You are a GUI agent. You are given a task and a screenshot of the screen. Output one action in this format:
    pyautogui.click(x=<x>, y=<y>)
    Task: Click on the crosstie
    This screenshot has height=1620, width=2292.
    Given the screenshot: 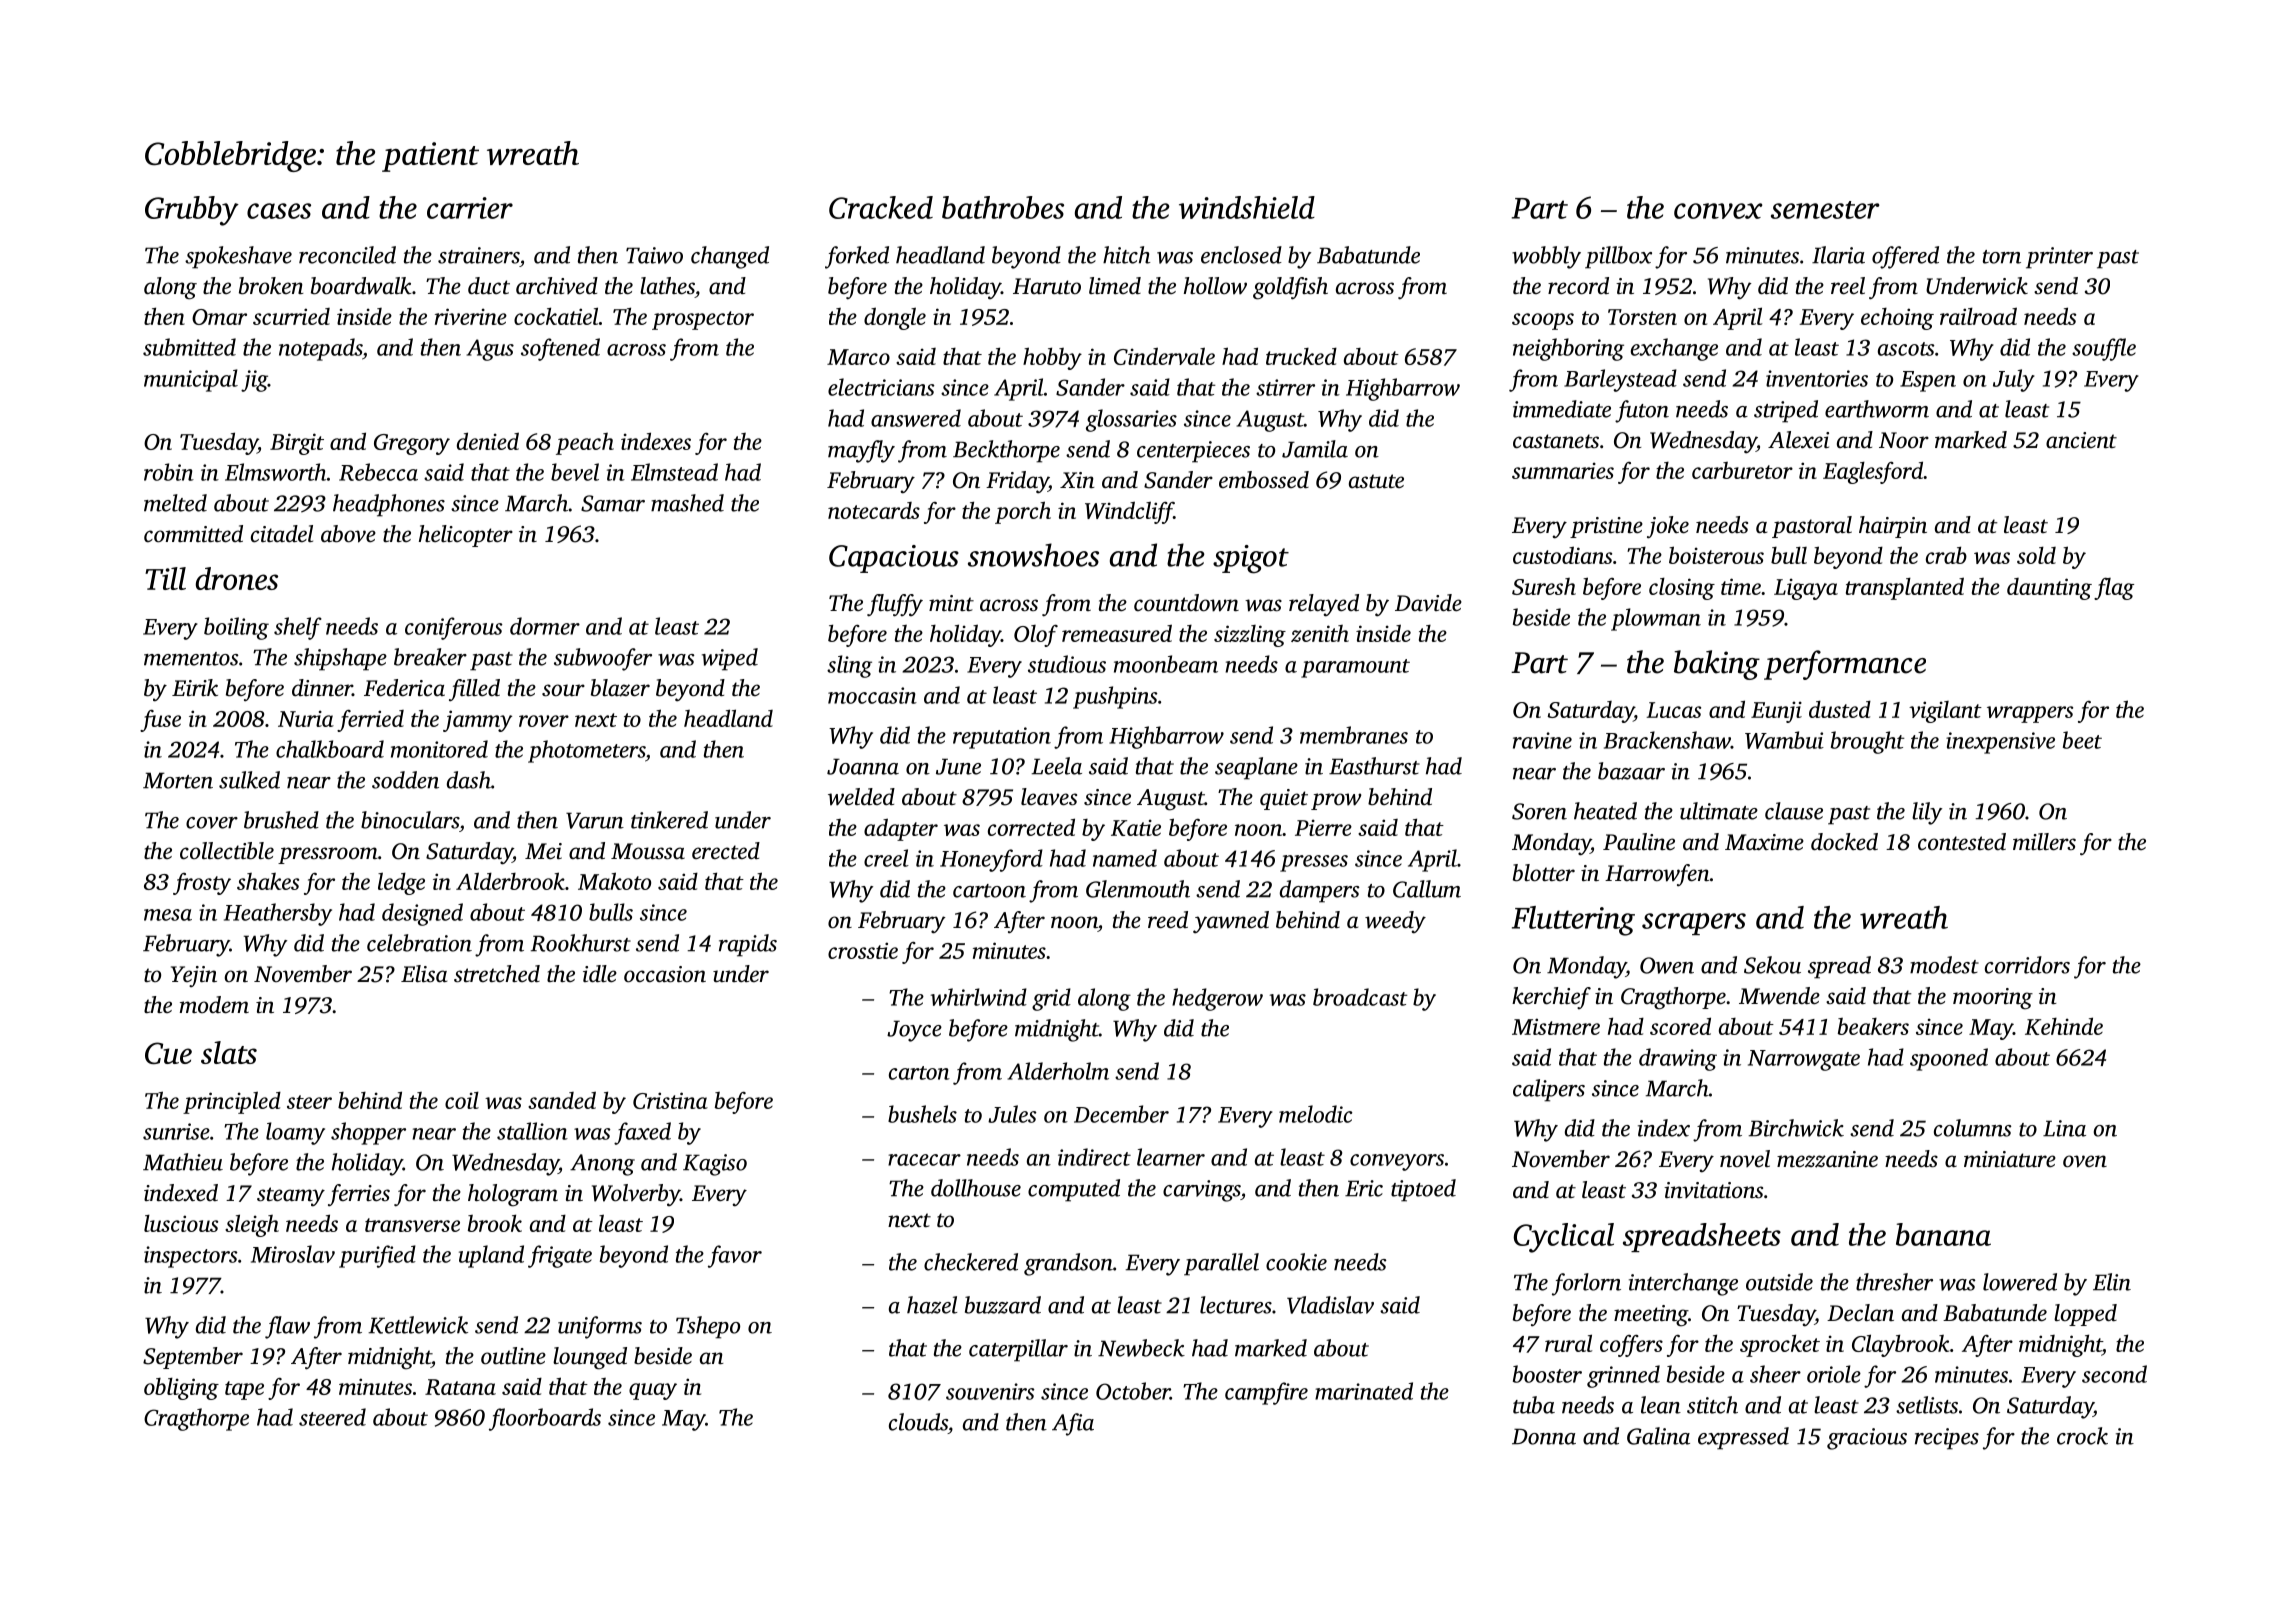 What is the action you would take?
    pyautogui.click(x=863, y=950)
